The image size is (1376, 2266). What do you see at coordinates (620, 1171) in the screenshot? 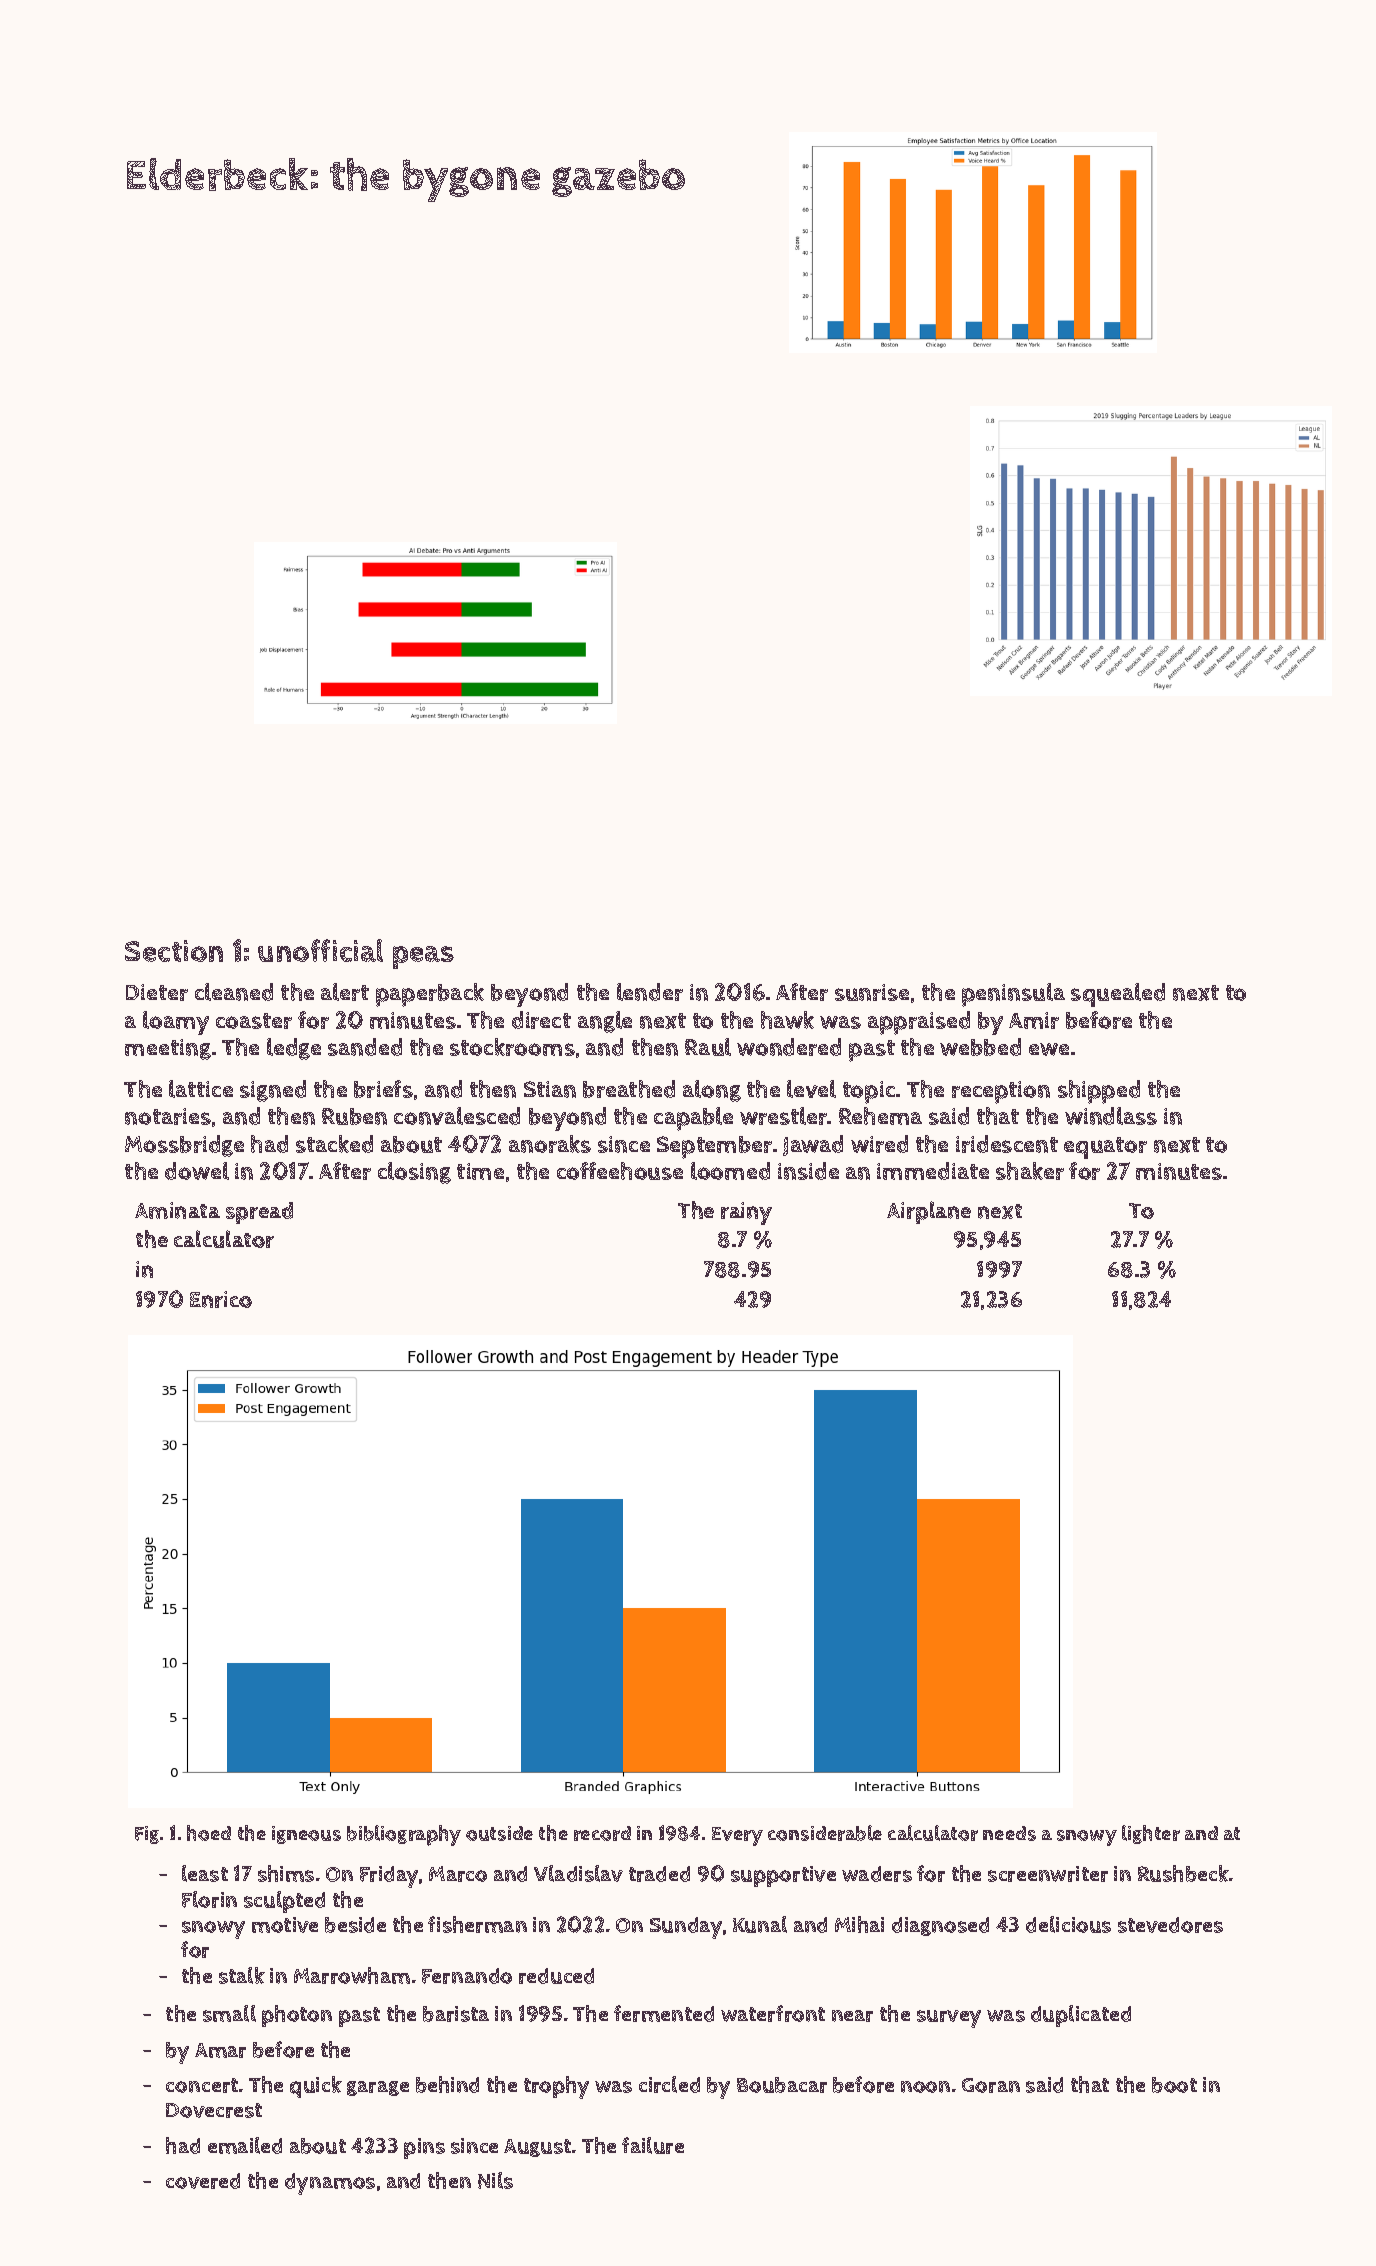
I see `coffeehouse` at bounding box center [620, 1171].
